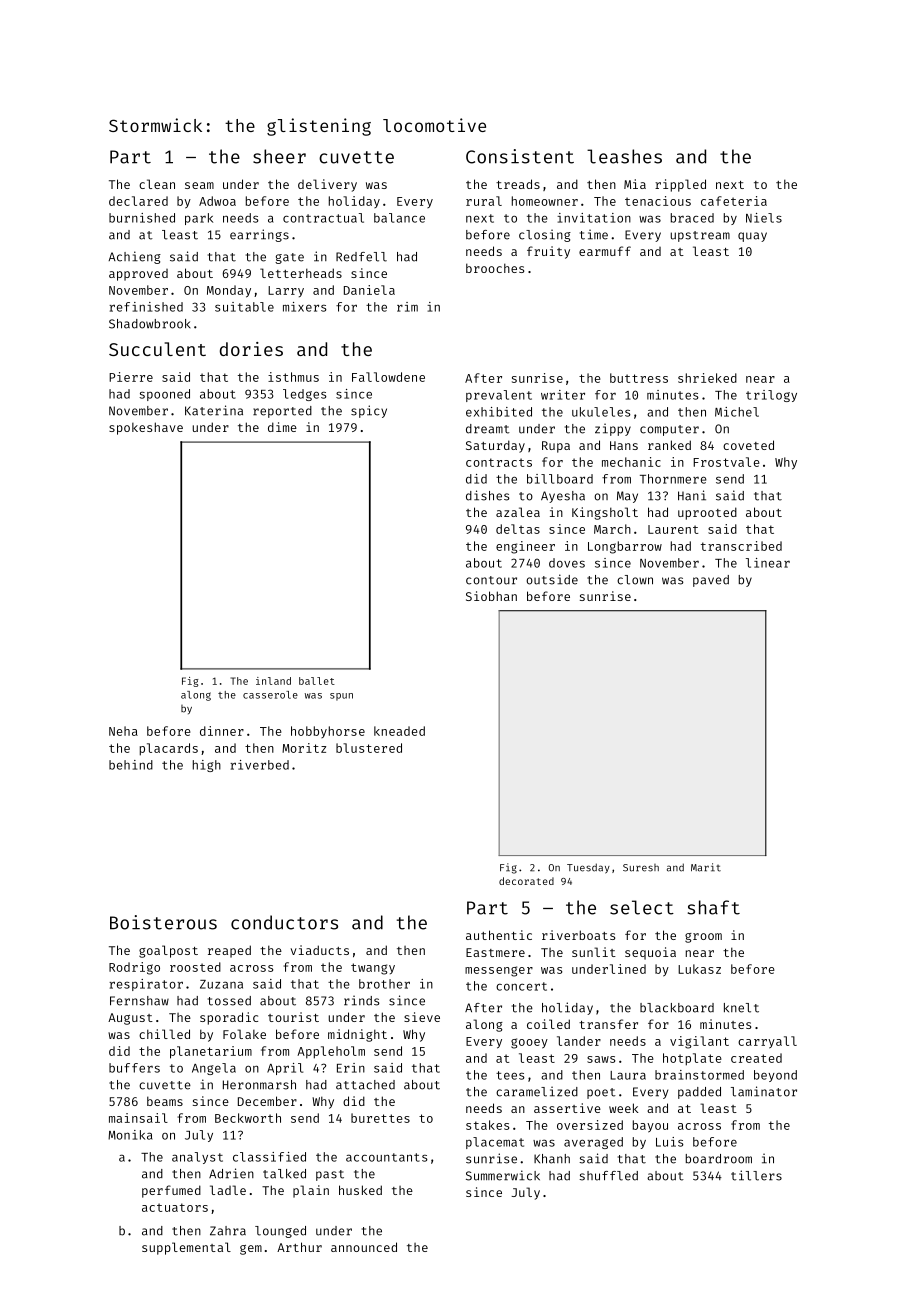 This screenshot has height=1316, width=908. Describe the element at coordinates (627, 497) in the screenshot. I see `May` at that location.
